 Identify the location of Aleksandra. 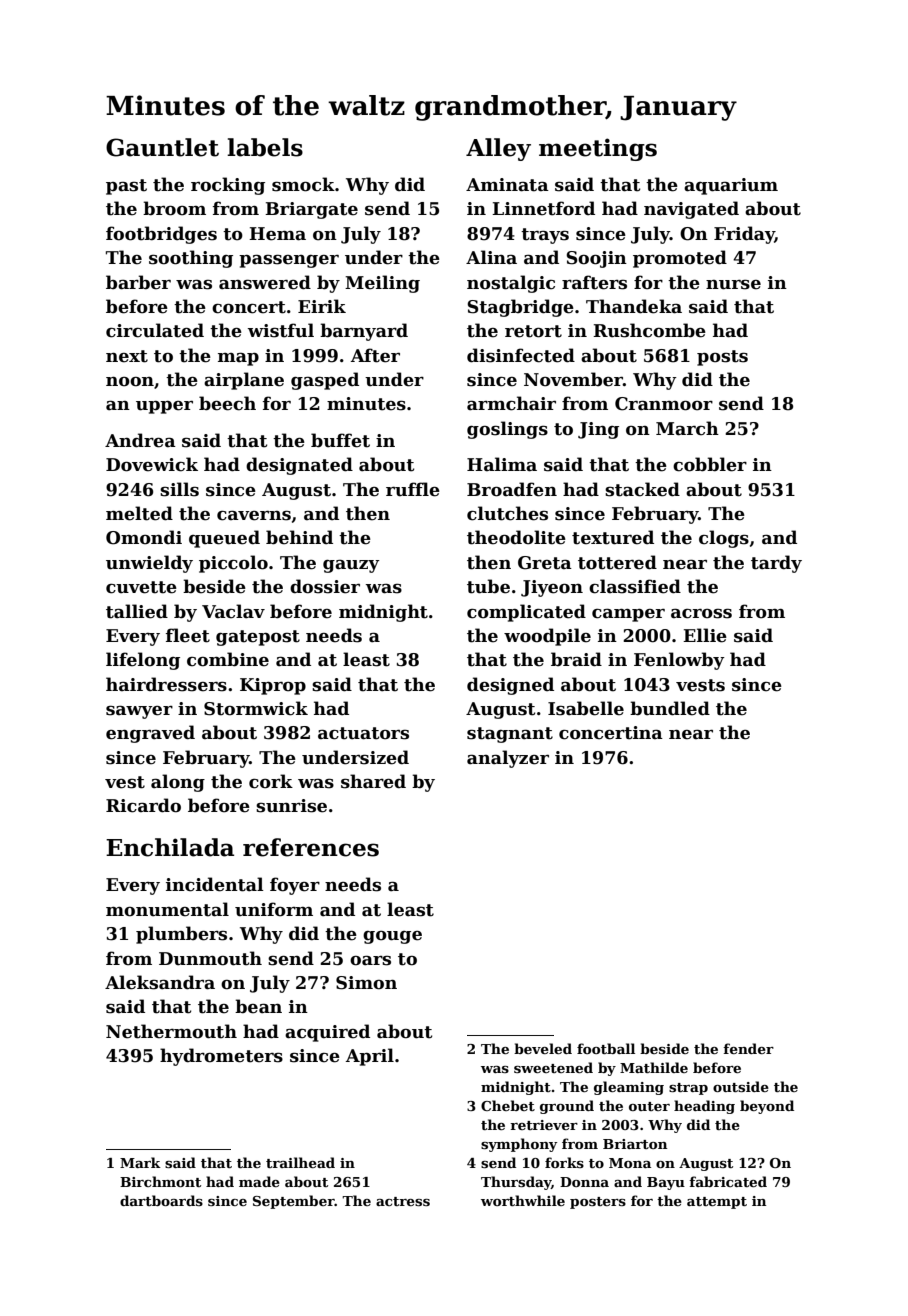
(160, 982).
